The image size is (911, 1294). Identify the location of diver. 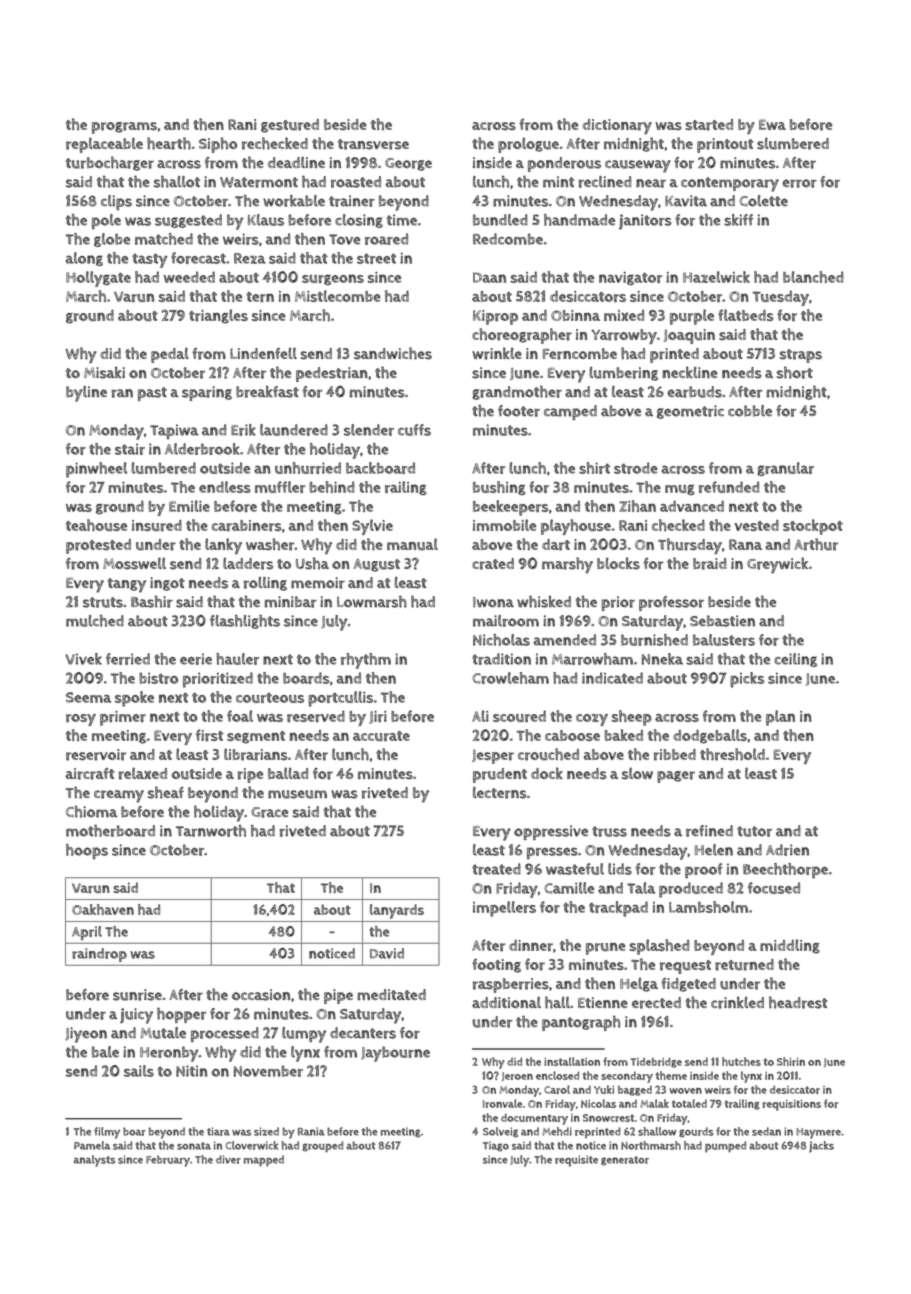
(228, 1159).
